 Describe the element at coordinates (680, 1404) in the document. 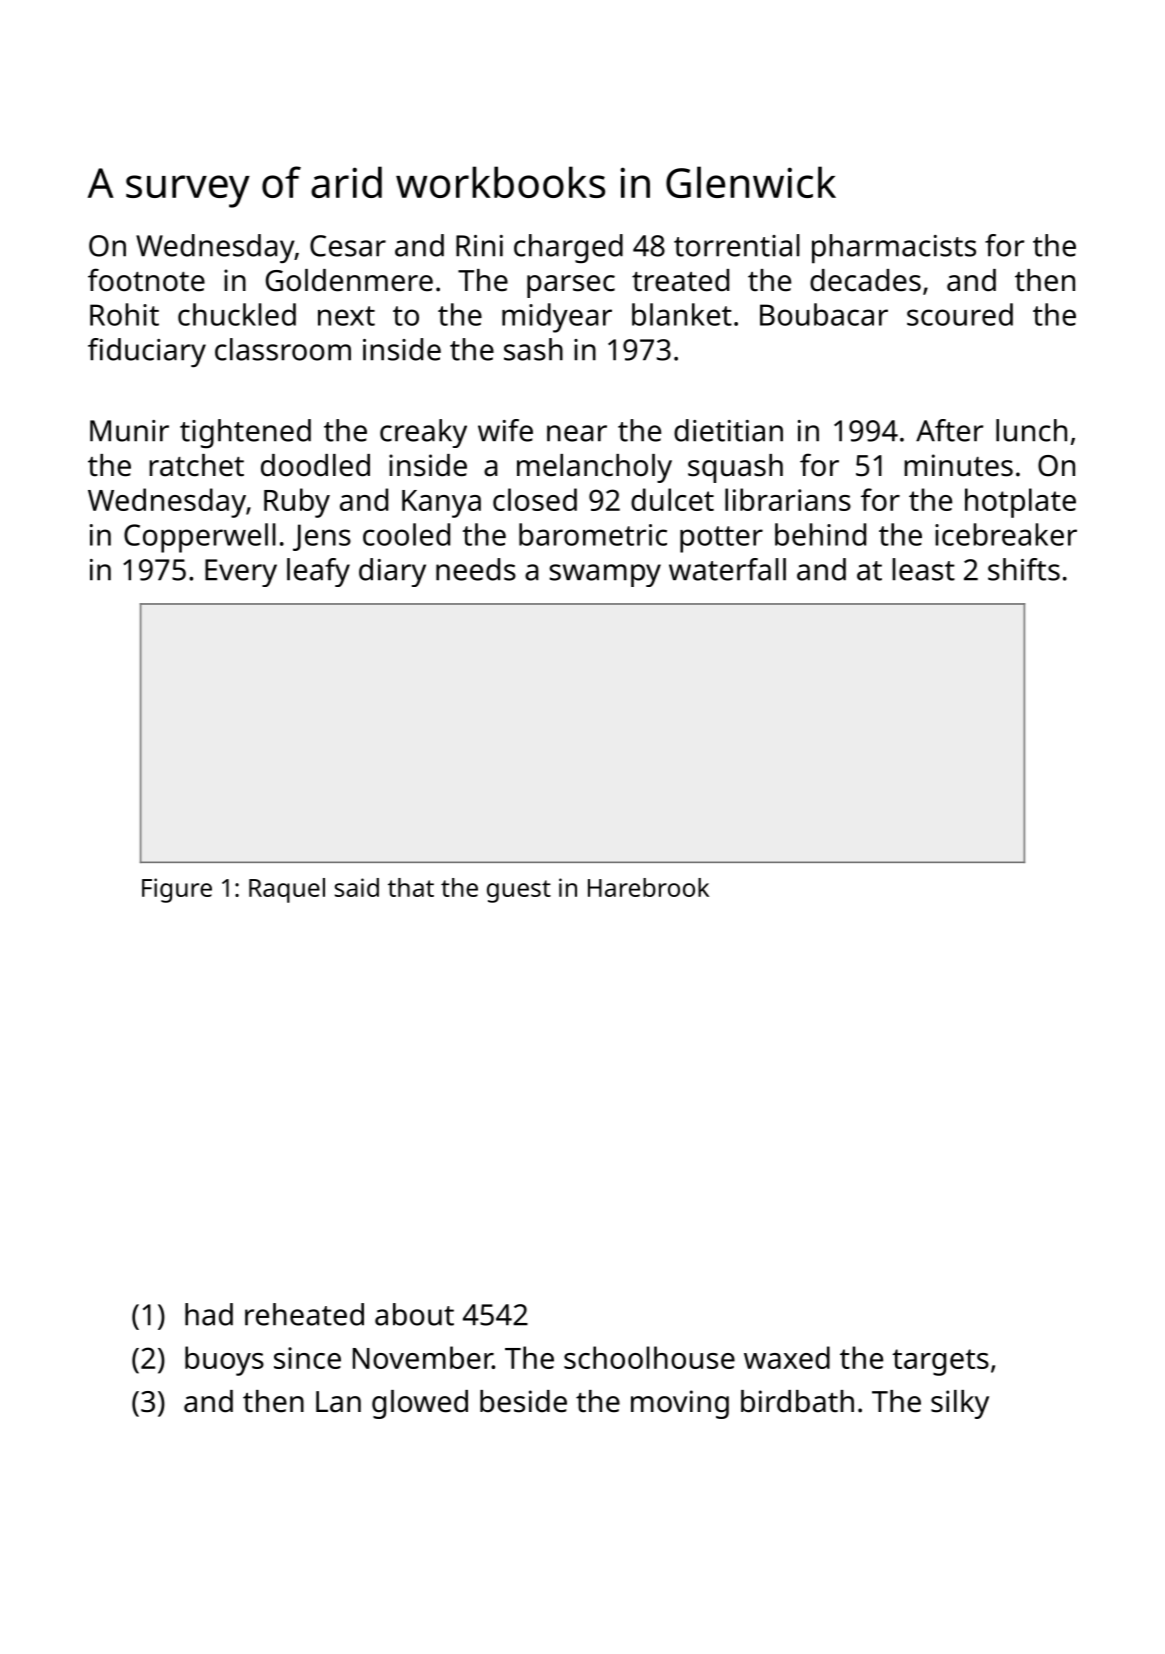

I see `moving` at that location.
